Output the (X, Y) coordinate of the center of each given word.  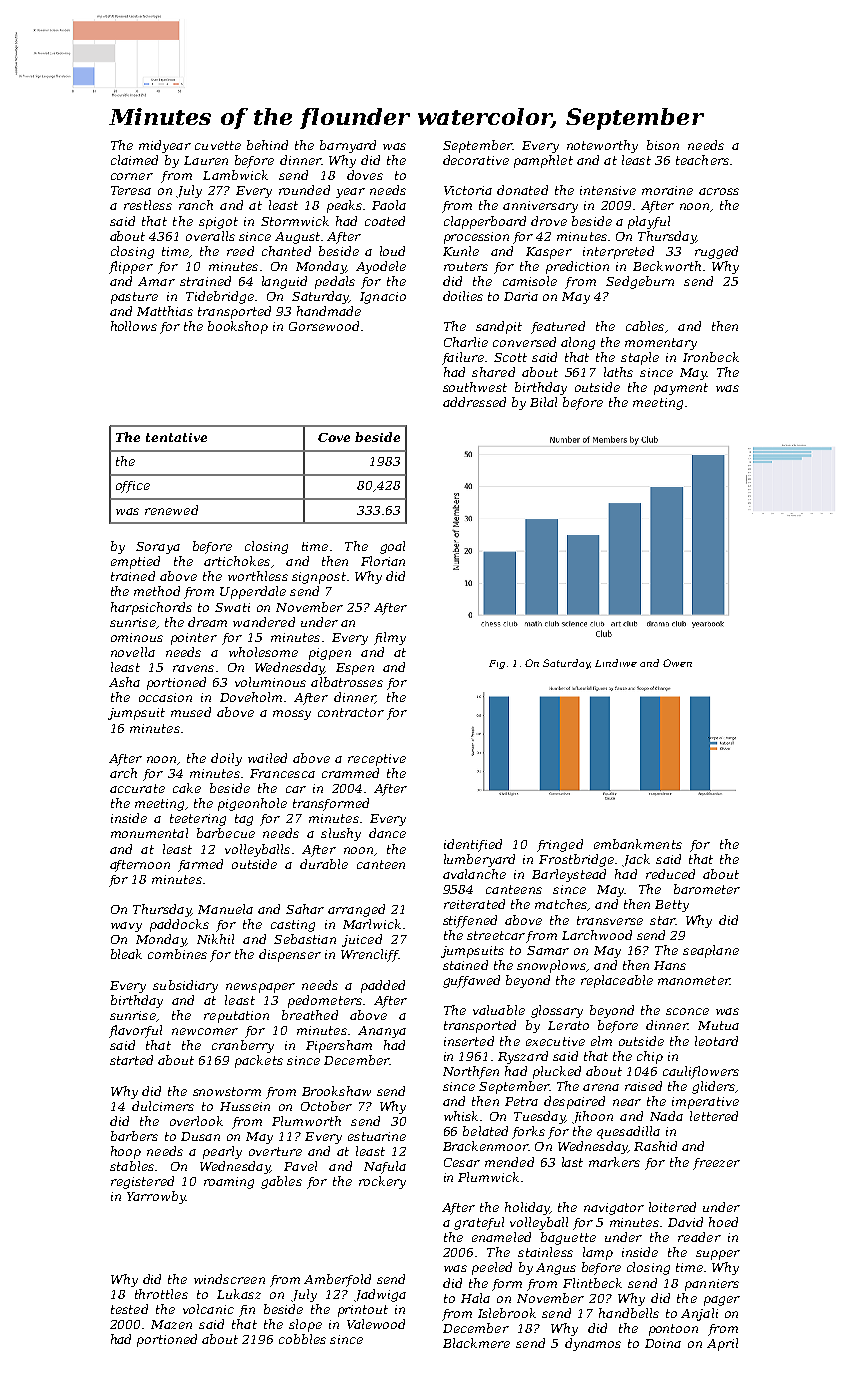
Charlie (466, 342)
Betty (672, 906)
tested (129, 1309)
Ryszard (523, 1057)
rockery (382, 1182)
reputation (236, 1017)
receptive (377, 760)
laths (618, 372)
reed (240, 251)
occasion (165, 697)
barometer (707, 889)
